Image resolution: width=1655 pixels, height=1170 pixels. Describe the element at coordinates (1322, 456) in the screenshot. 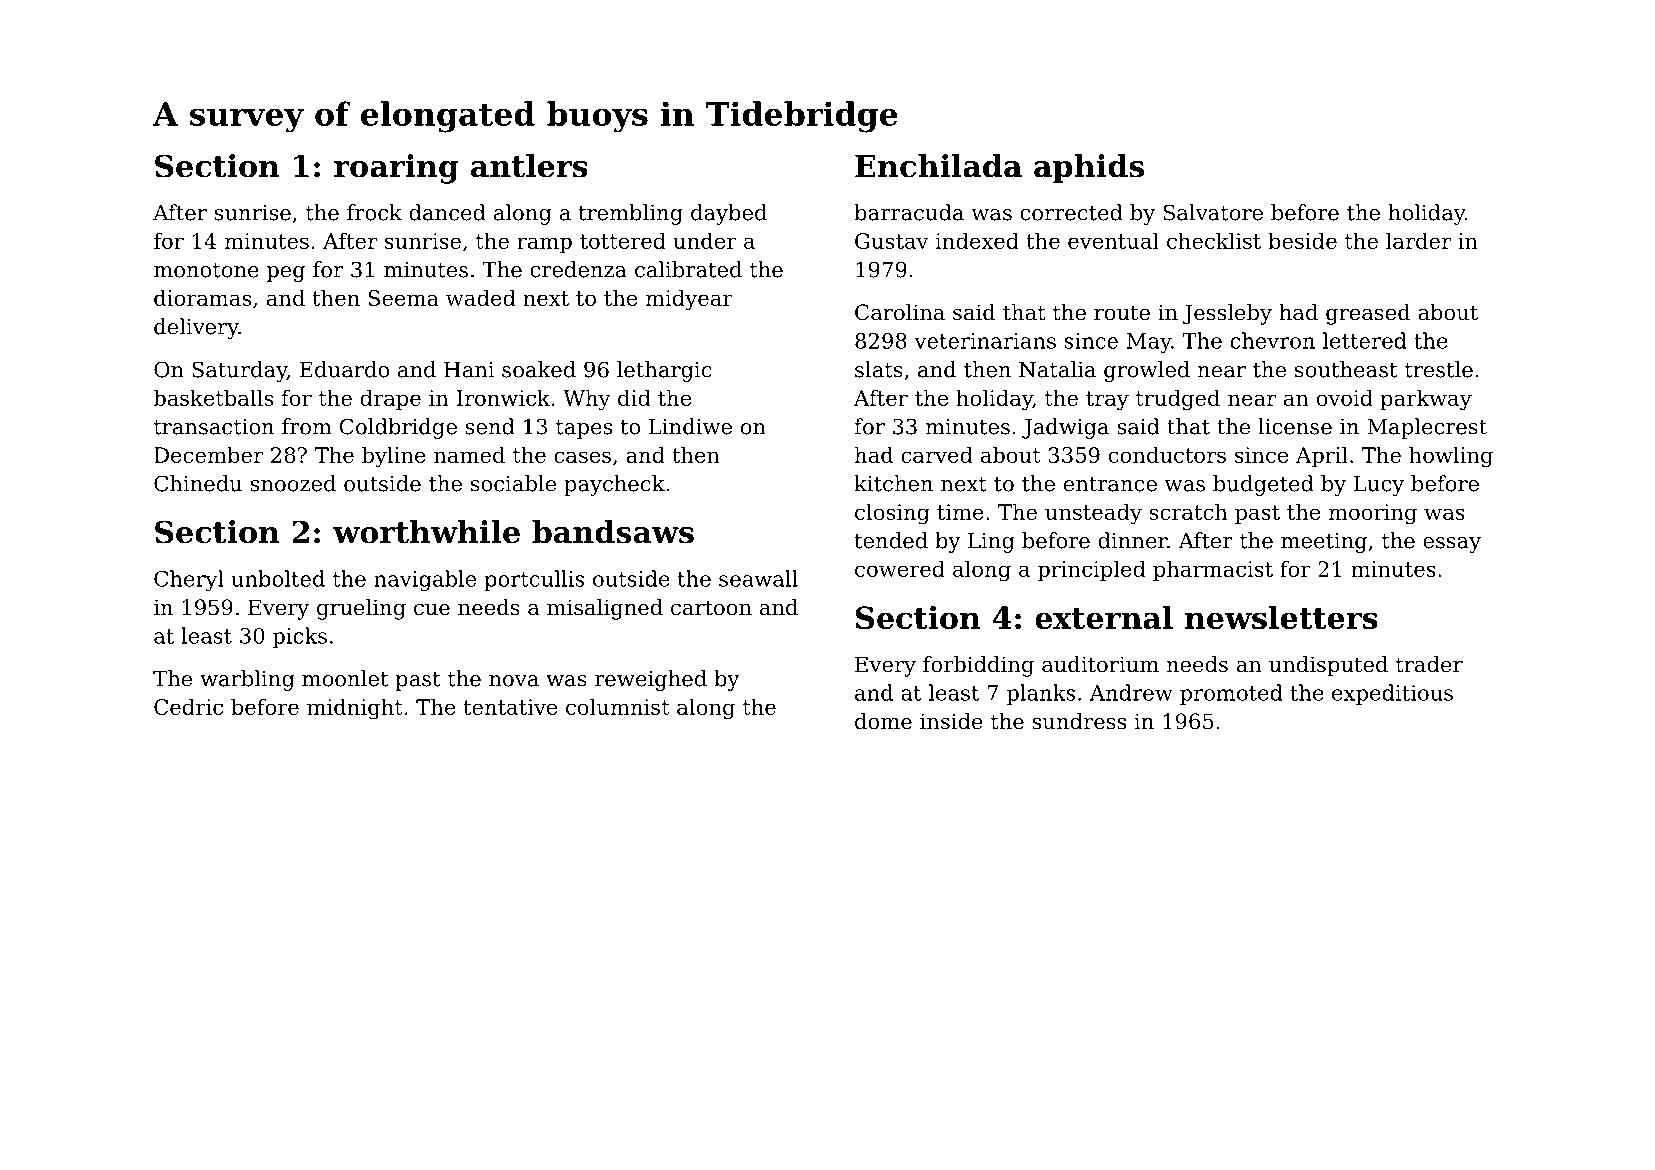

I see `April` at that location.
